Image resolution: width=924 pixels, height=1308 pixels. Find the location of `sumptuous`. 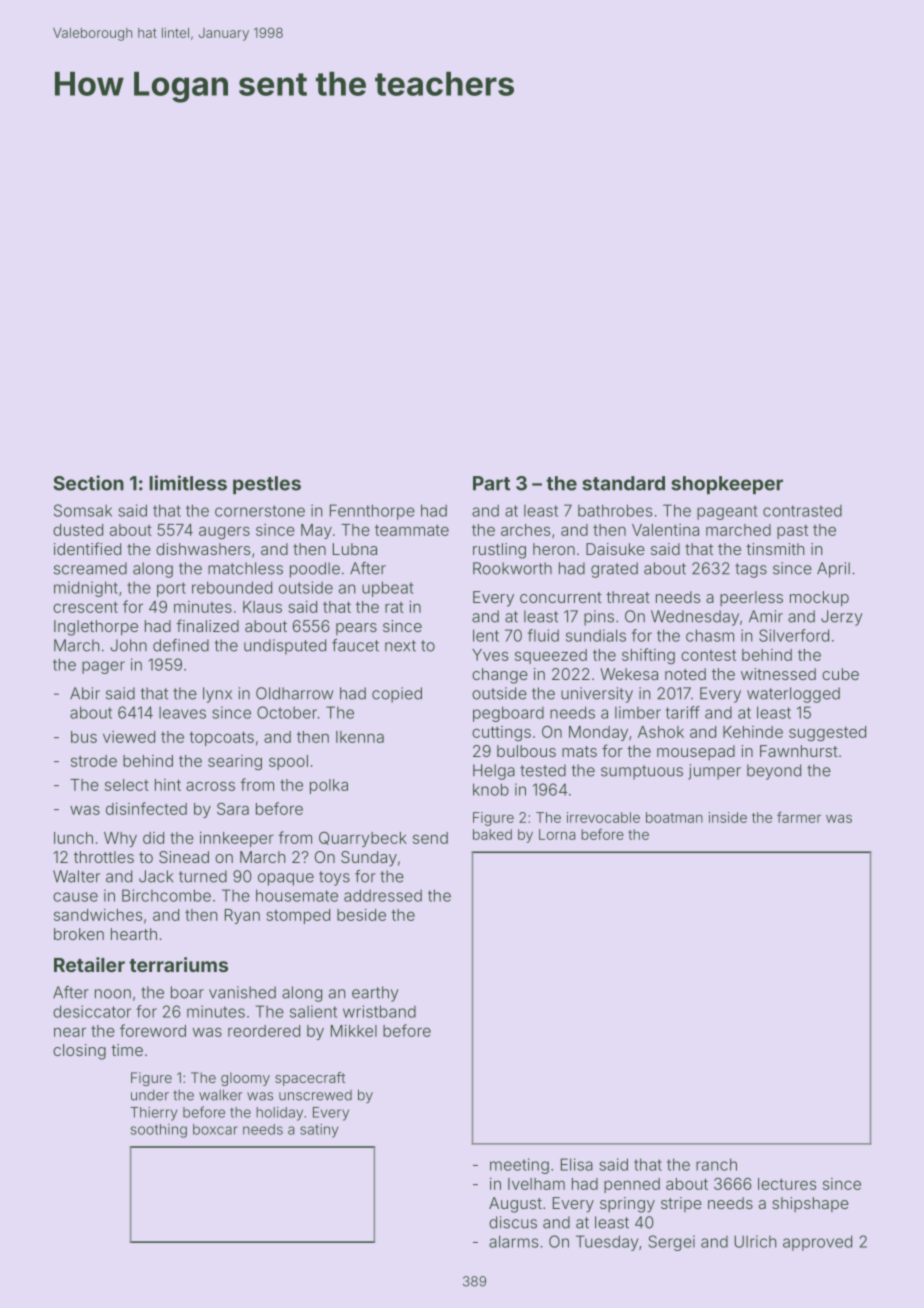

sumptuous is located at coordinates (642, 772).
